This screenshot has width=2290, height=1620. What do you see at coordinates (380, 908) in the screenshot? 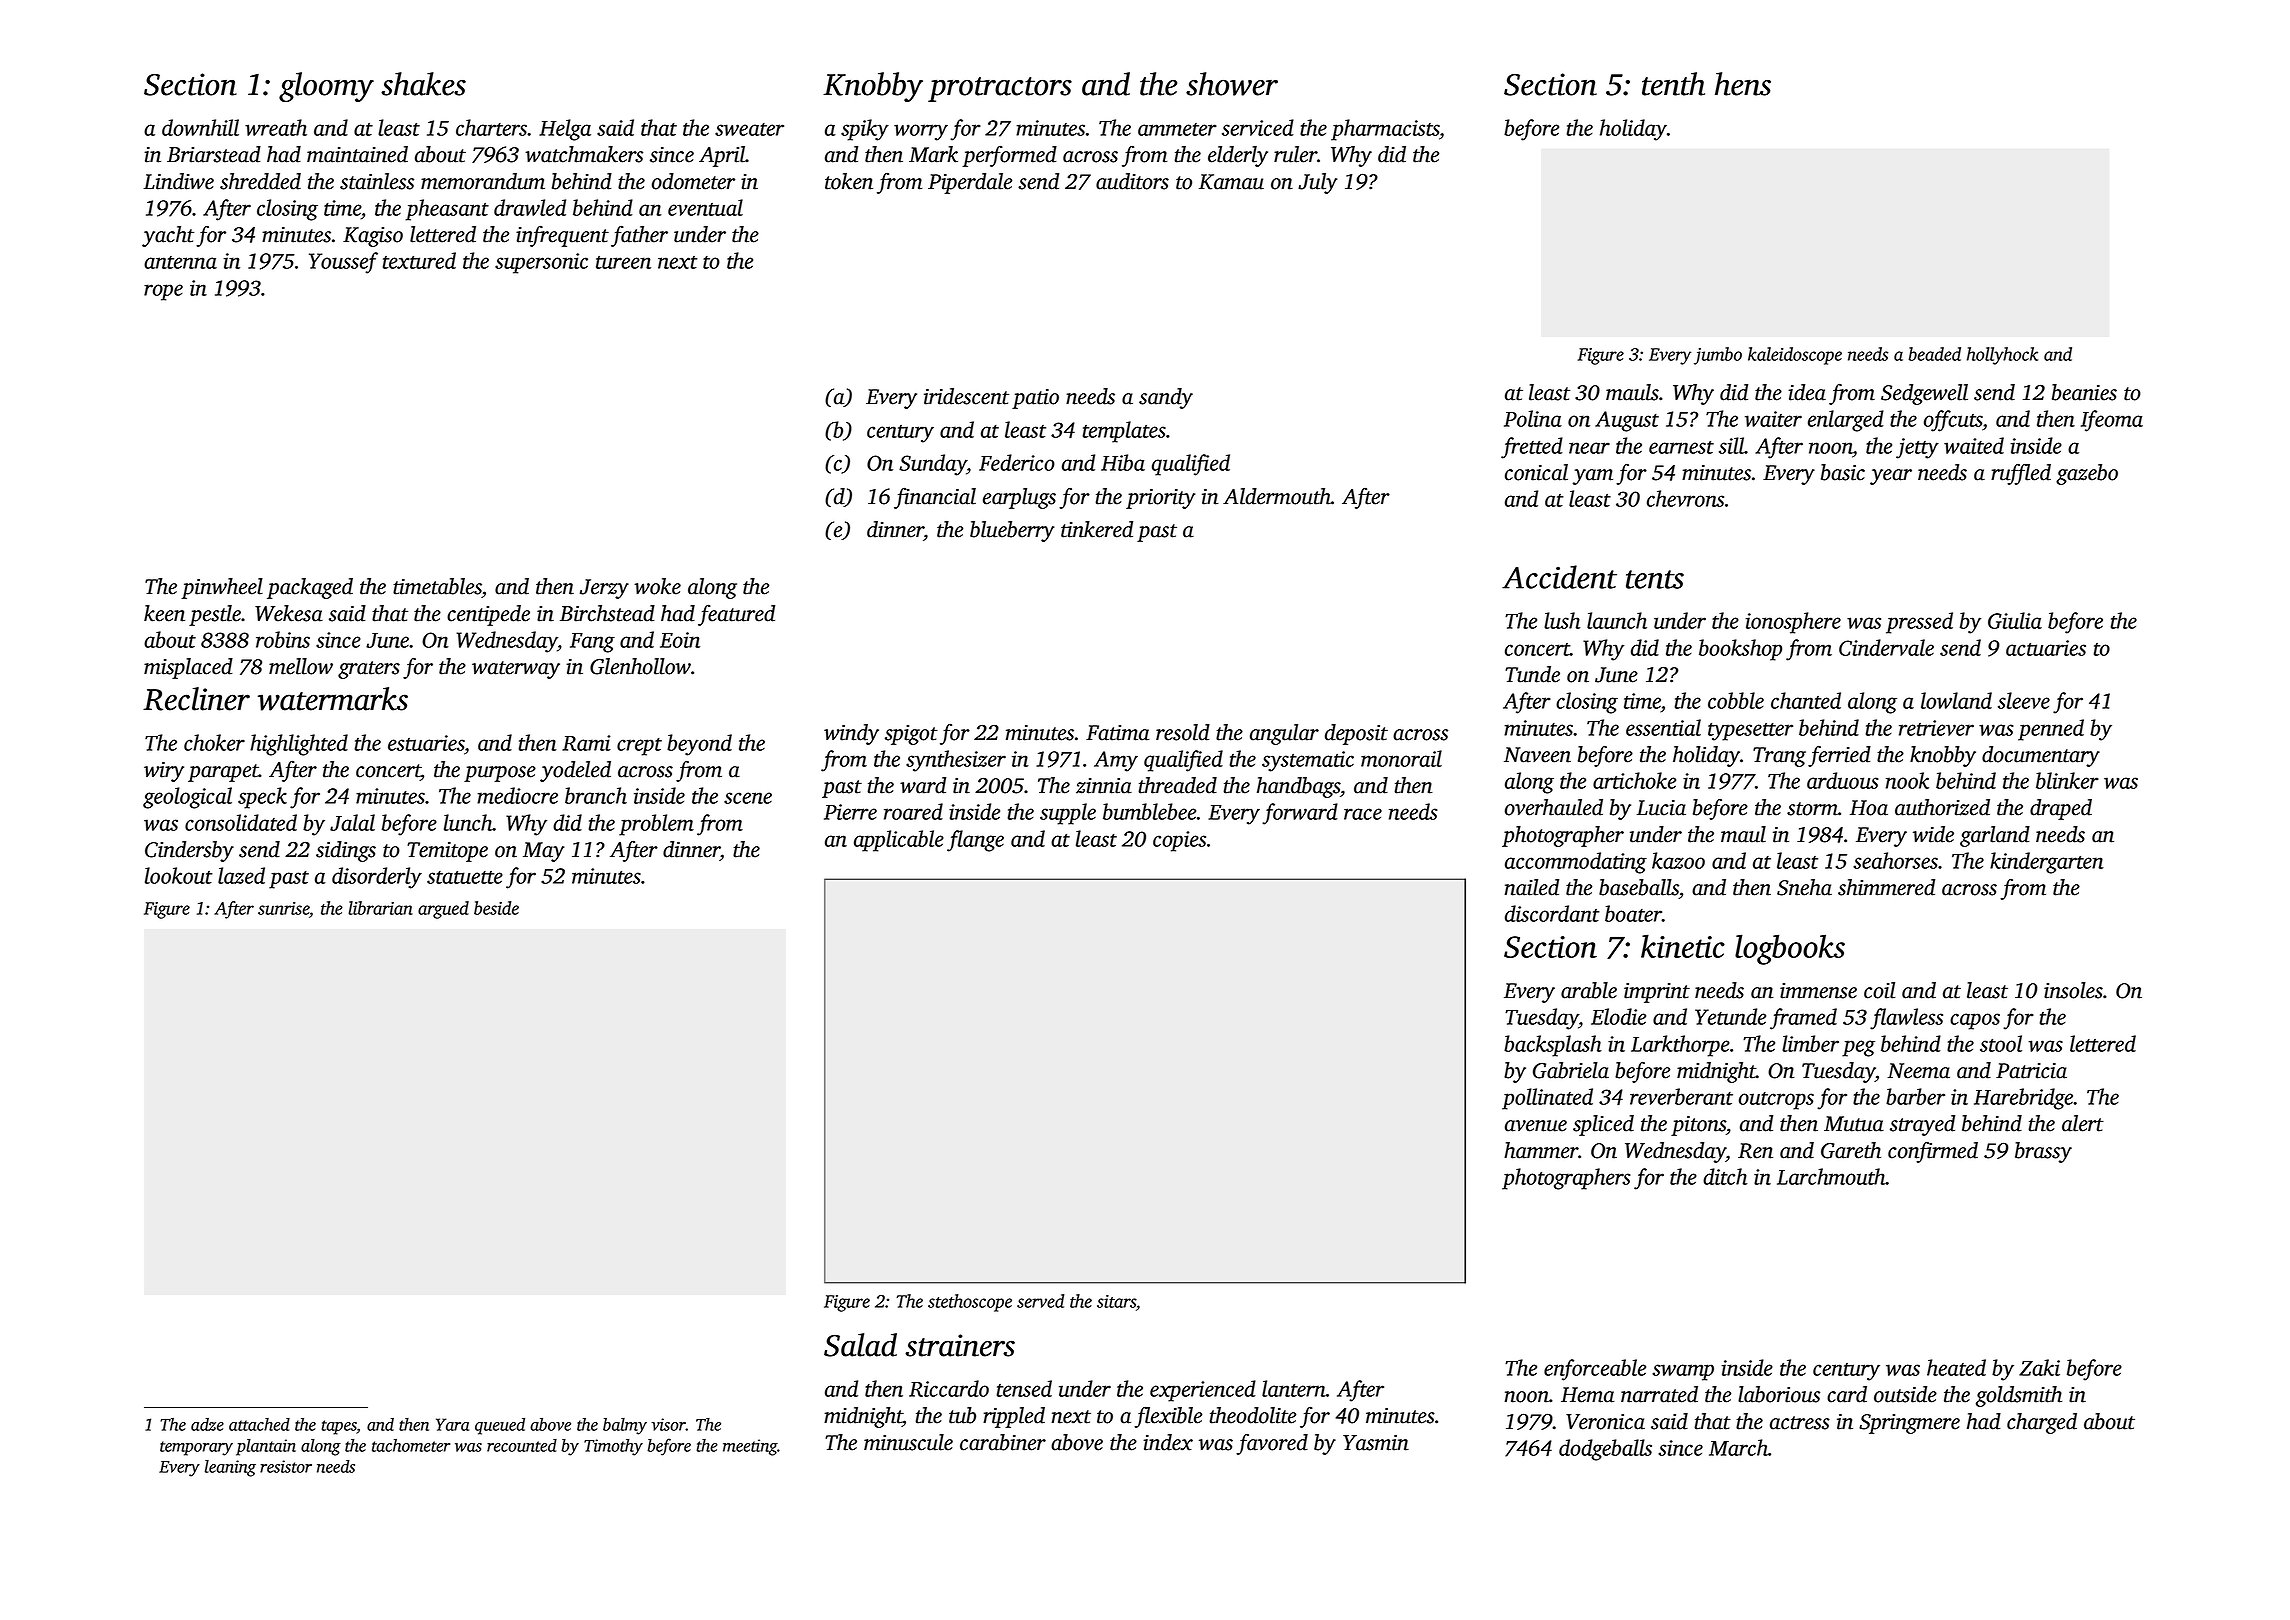
I see `librarian` at bounding box center [380, 908].
